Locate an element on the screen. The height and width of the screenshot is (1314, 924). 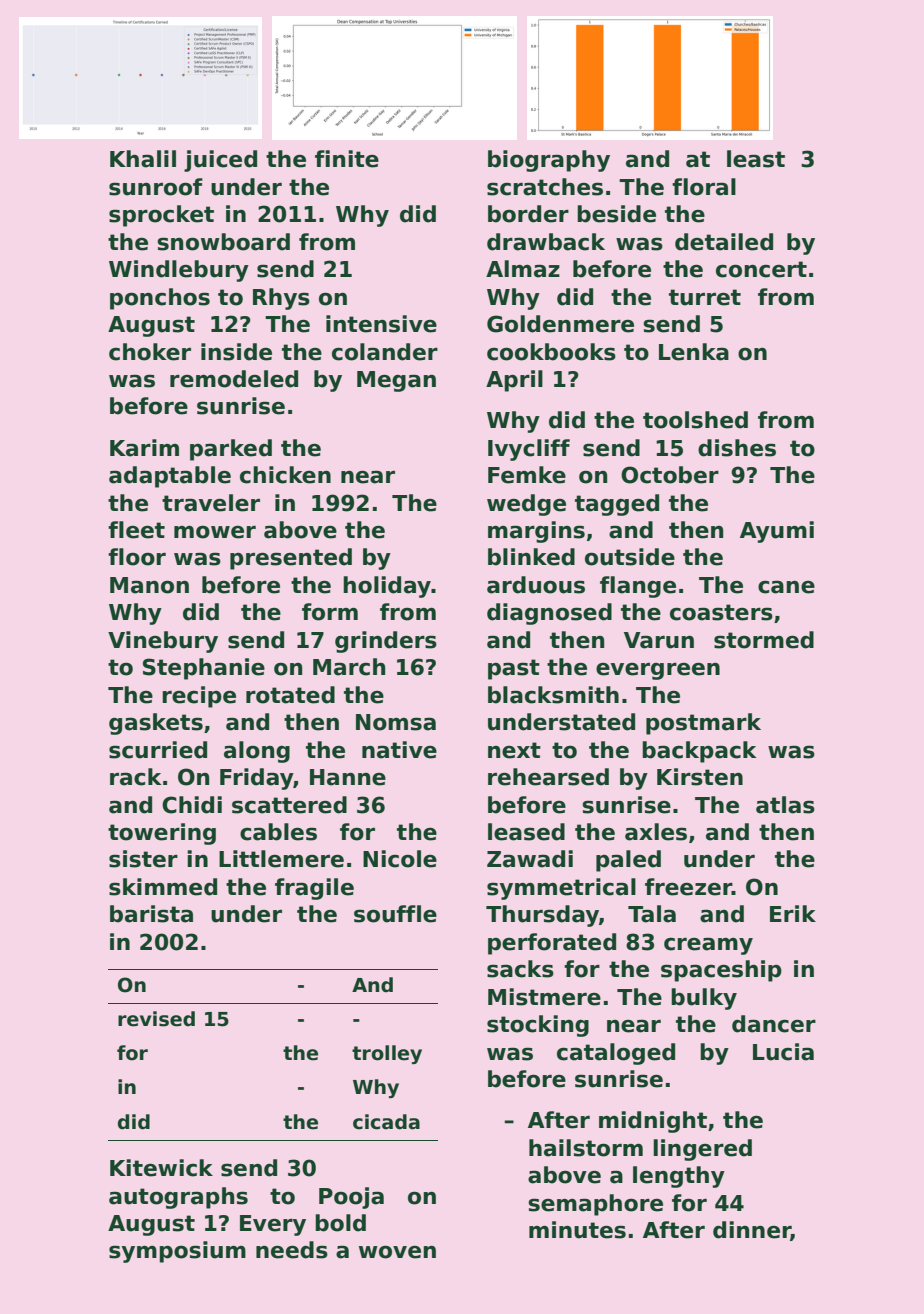
Erik is located at coordinates (793, 913).
